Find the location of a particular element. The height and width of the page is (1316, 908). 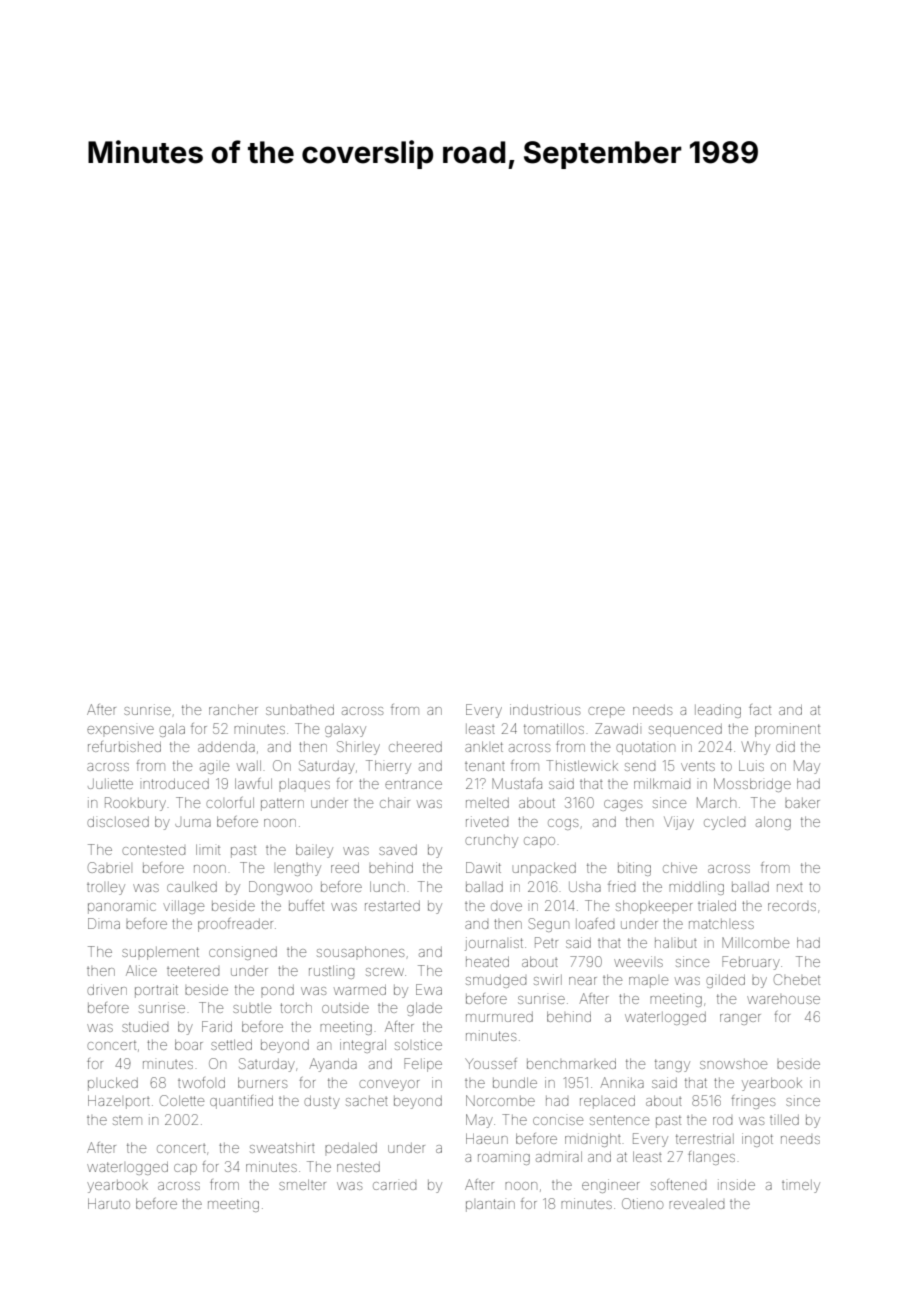

carried is located at coordinates (394, 1186).
